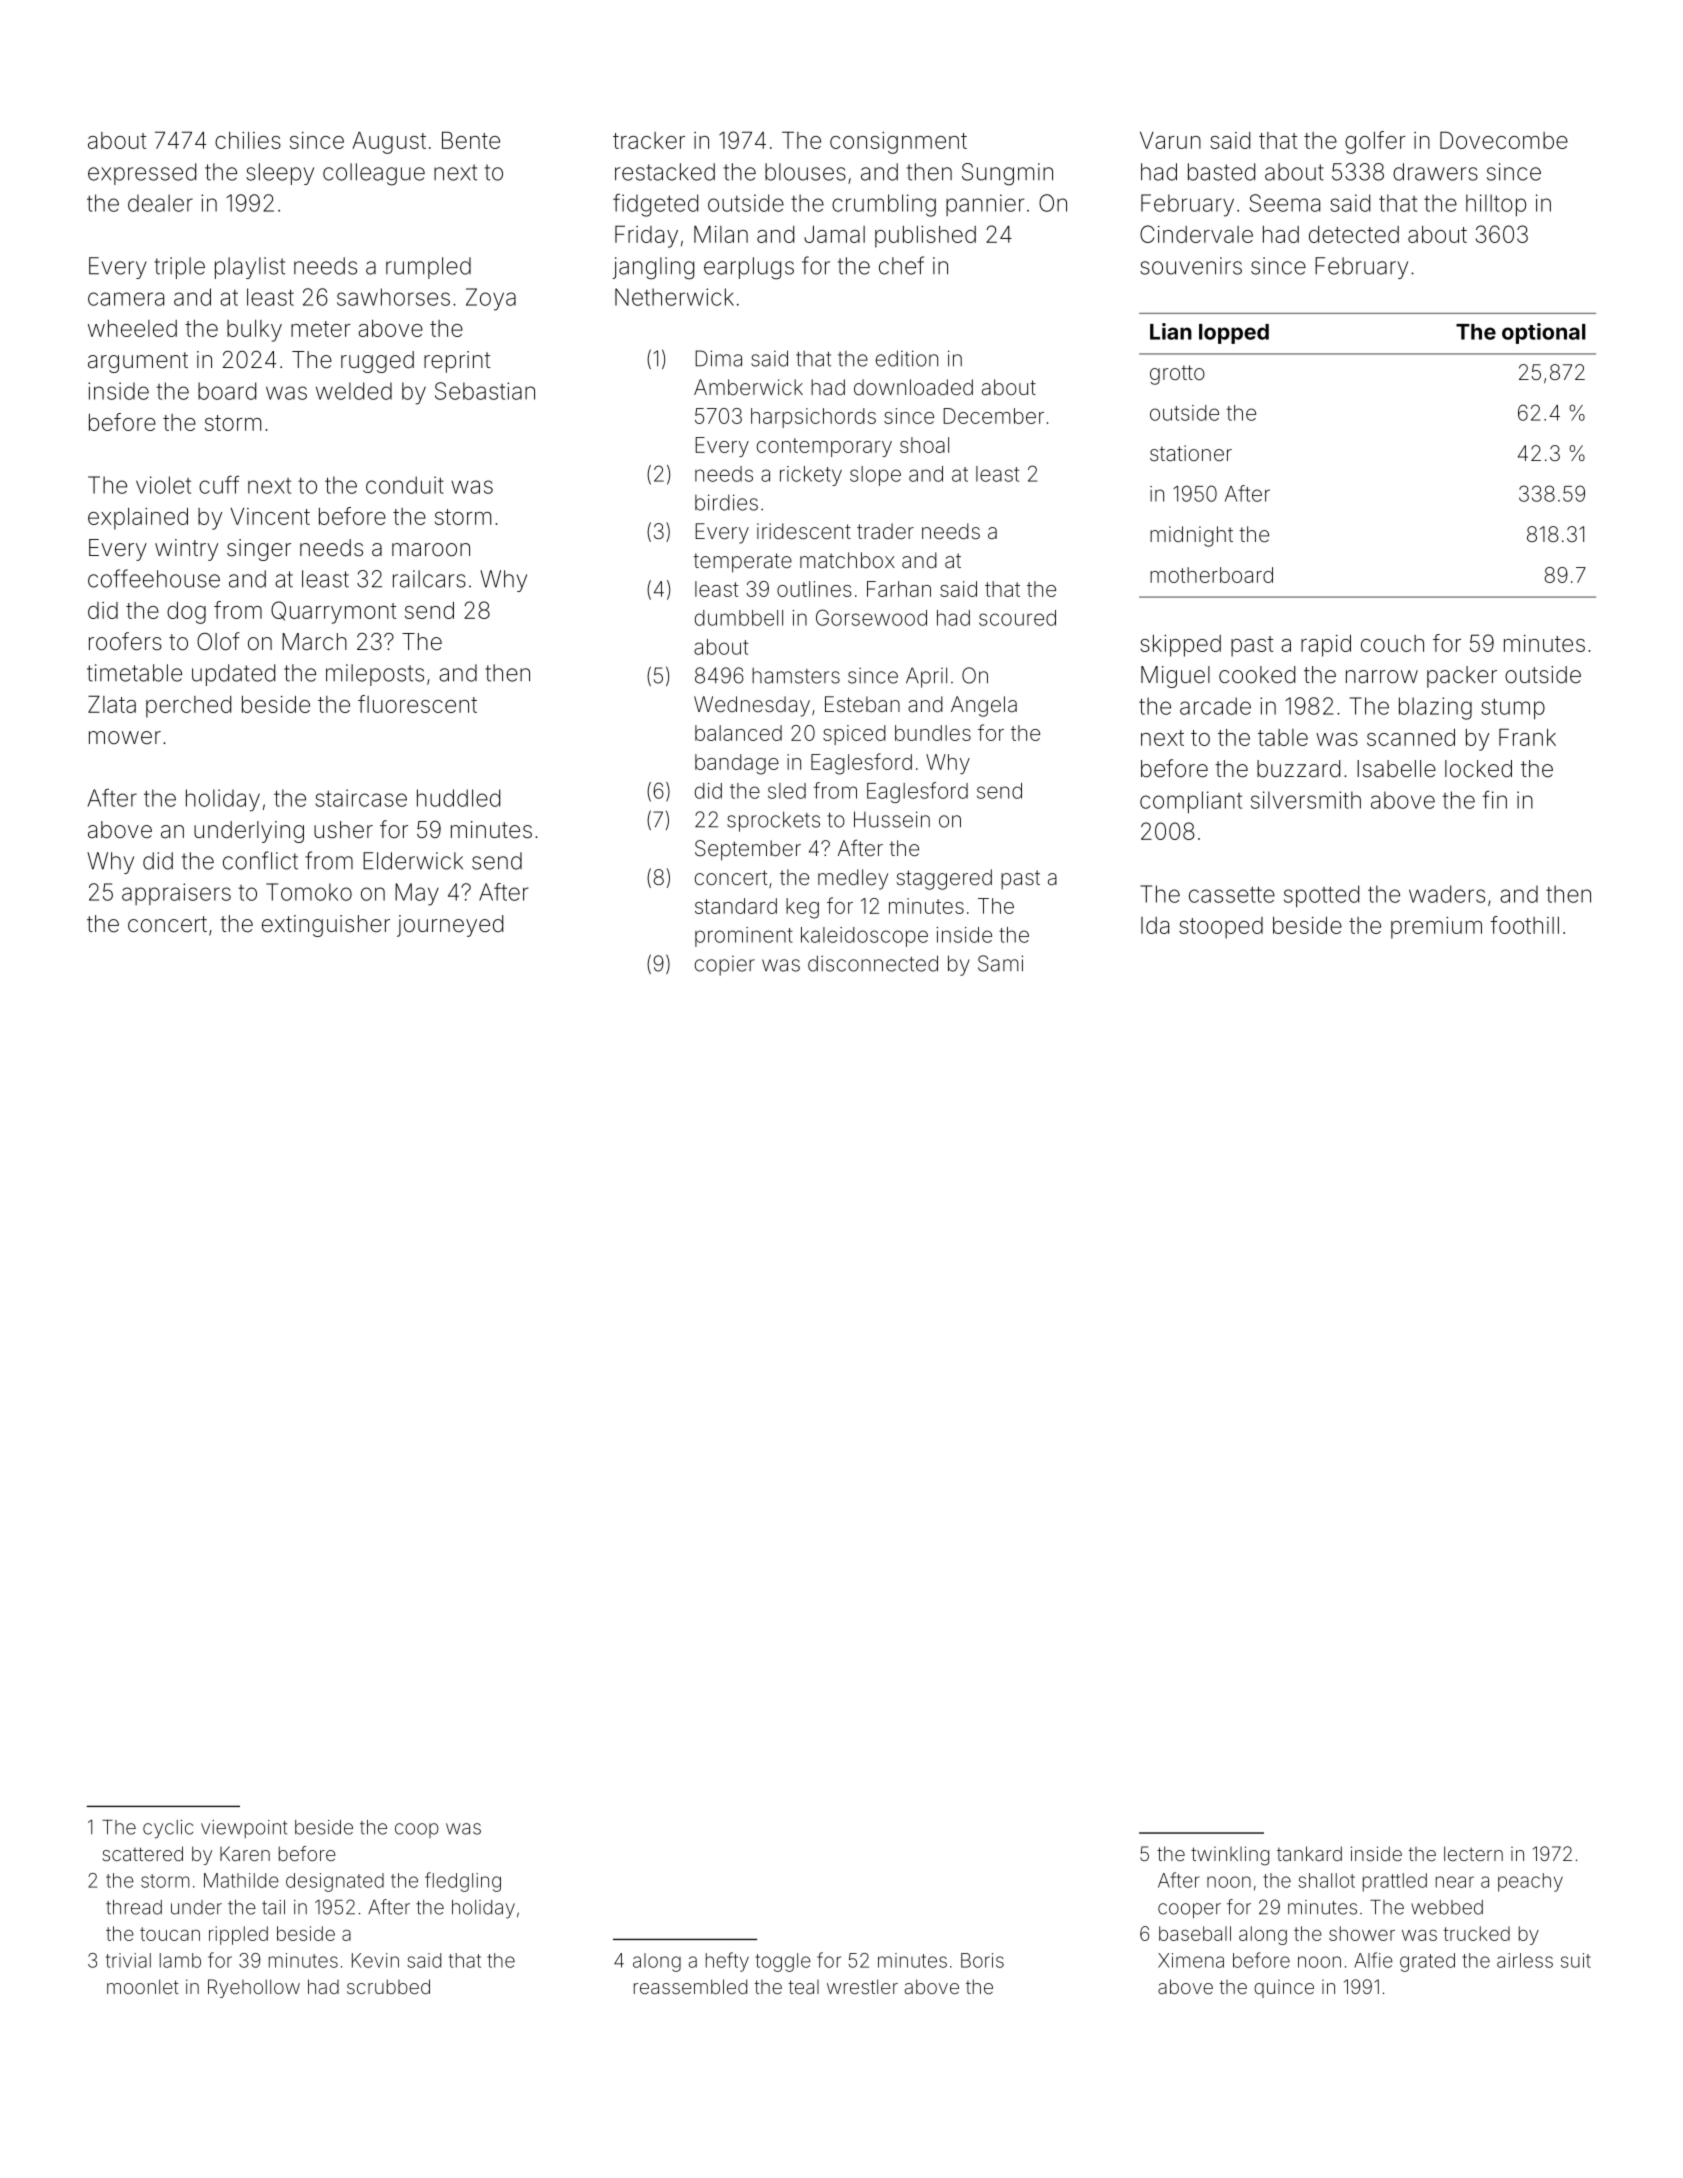 This image has width=1683, height=2178. I want to click on viewpoint, so click(244, 1829).
